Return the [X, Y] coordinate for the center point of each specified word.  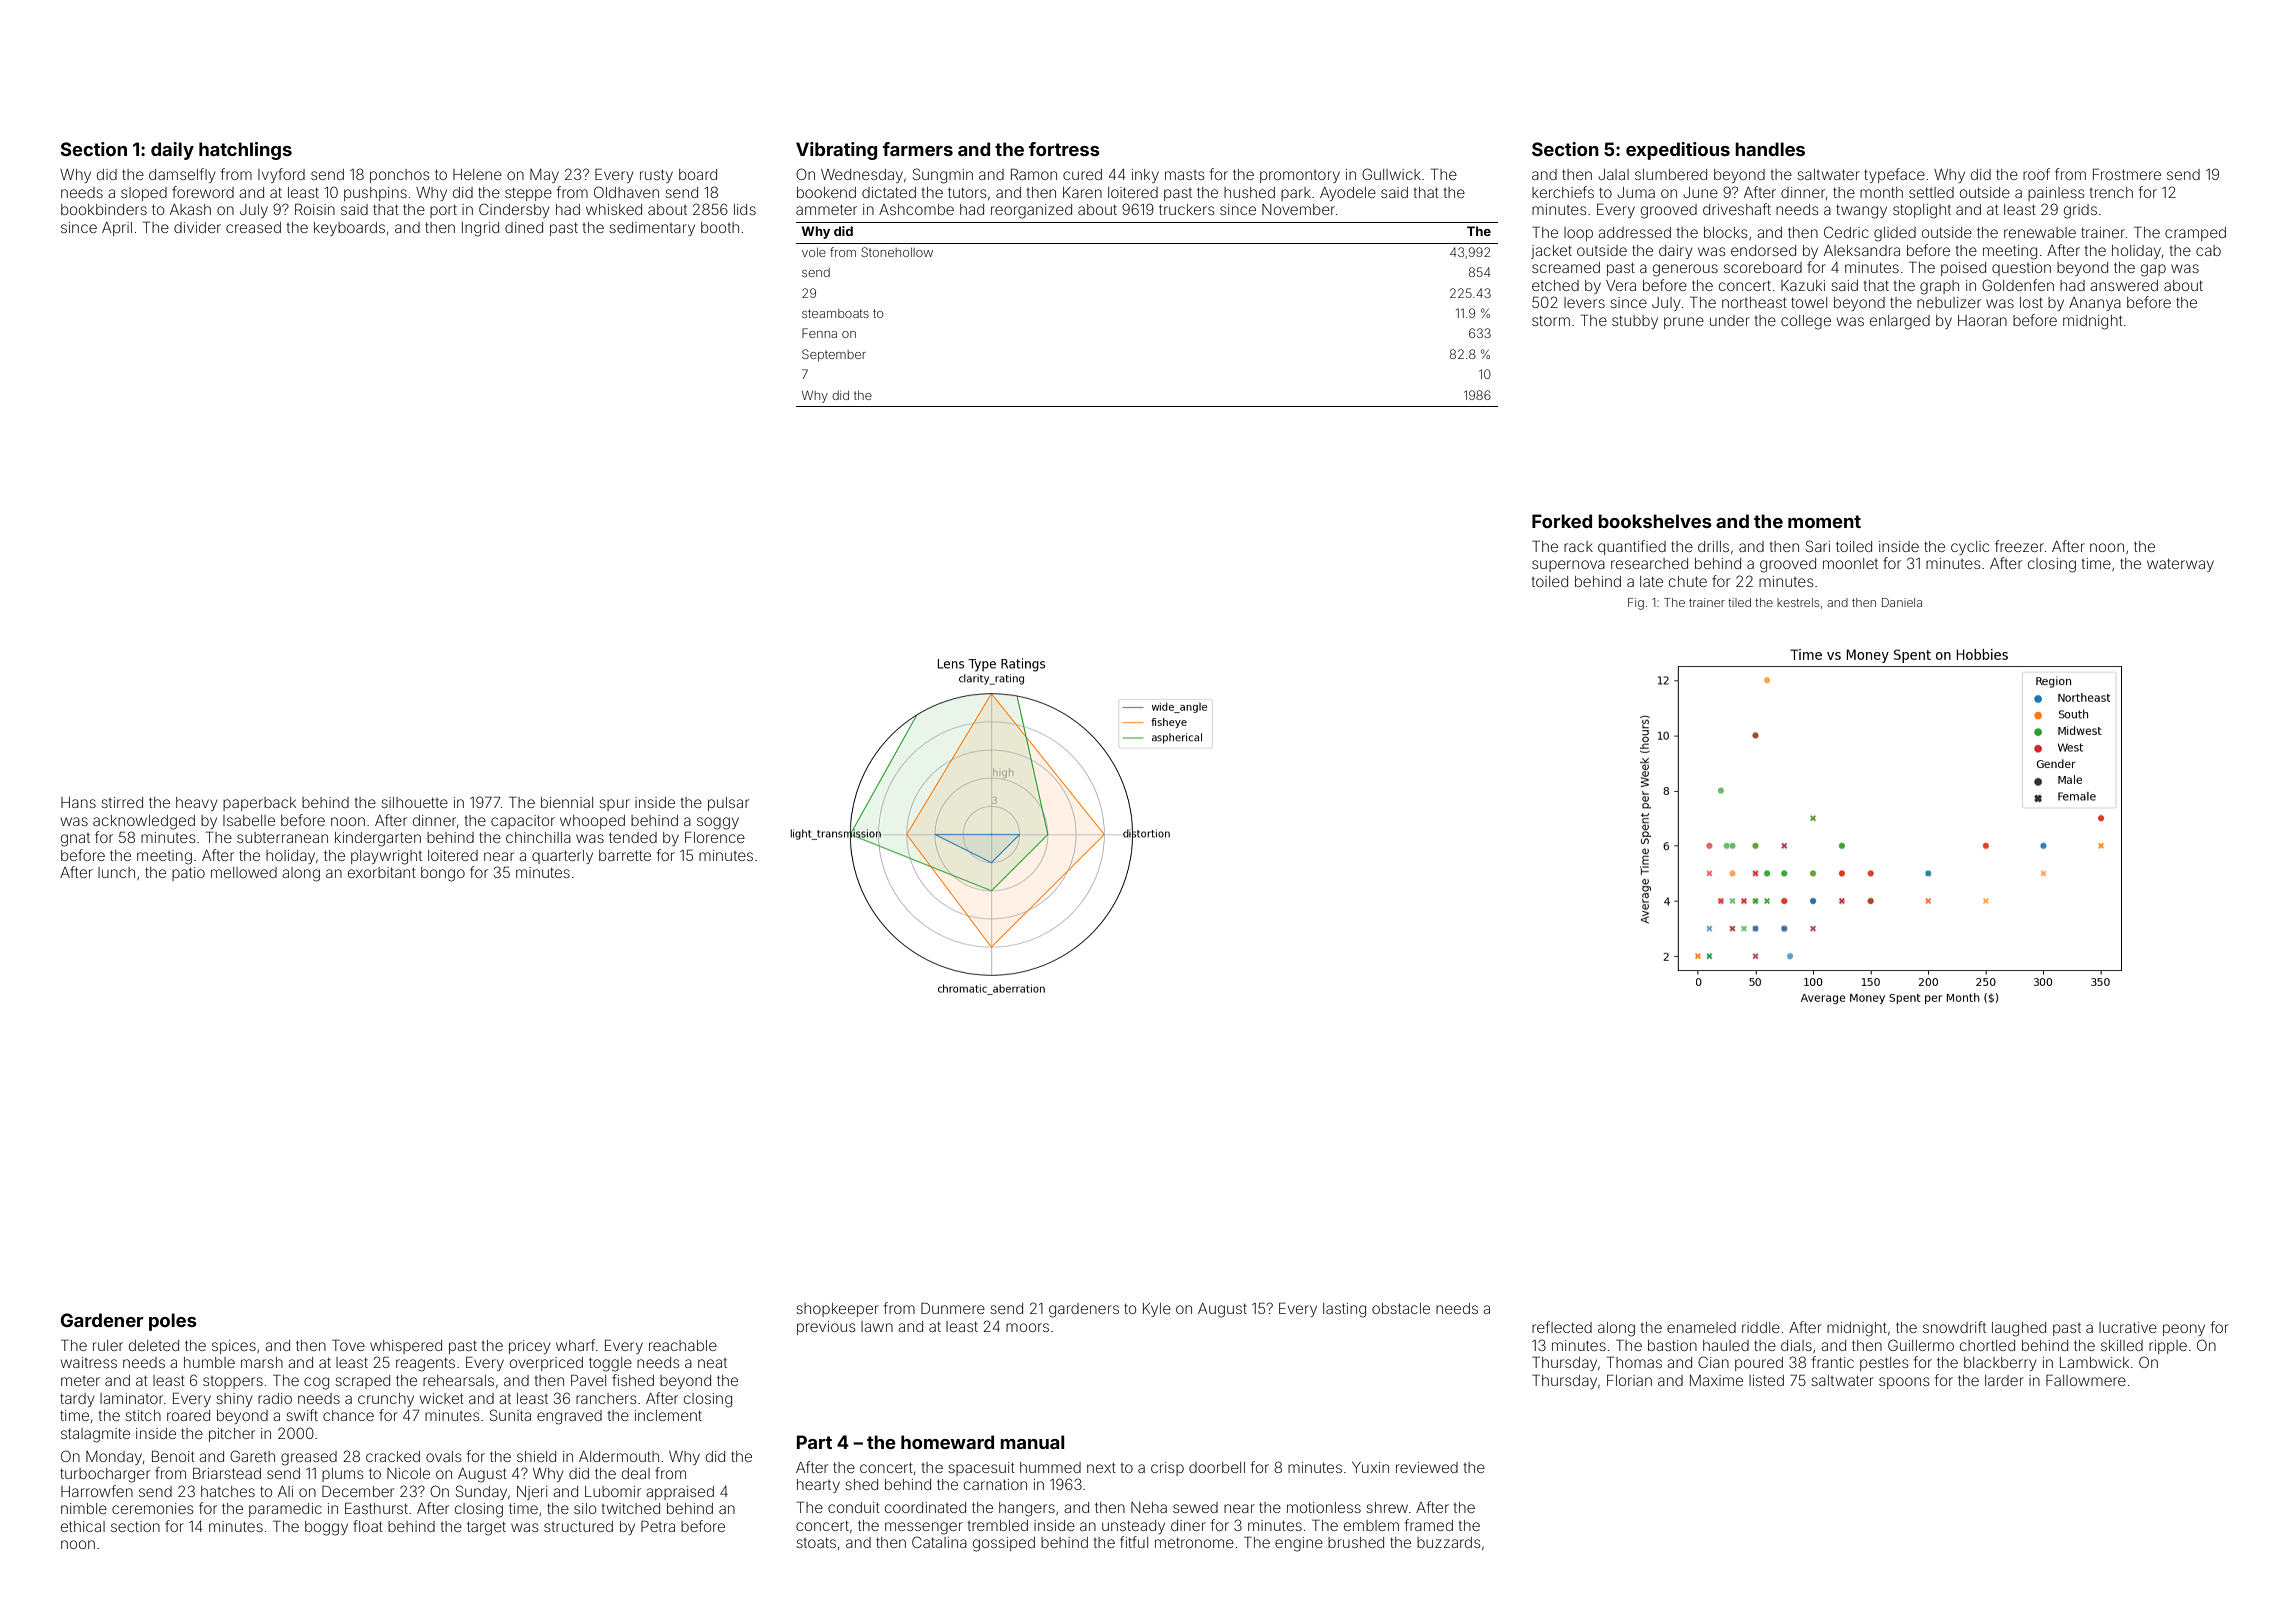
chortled [1987, 1345]
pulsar [728, 804]
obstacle [1401, 1308]
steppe [528, 194]
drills [1713, 546]
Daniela [1902, 602]
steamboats [835, 313]
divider [197, 227]
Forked [1562, 521]
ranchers [606, 1398]
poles [173, 1322]
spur [614, 805]
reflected [1562, 1327]
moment [1824, 521]
